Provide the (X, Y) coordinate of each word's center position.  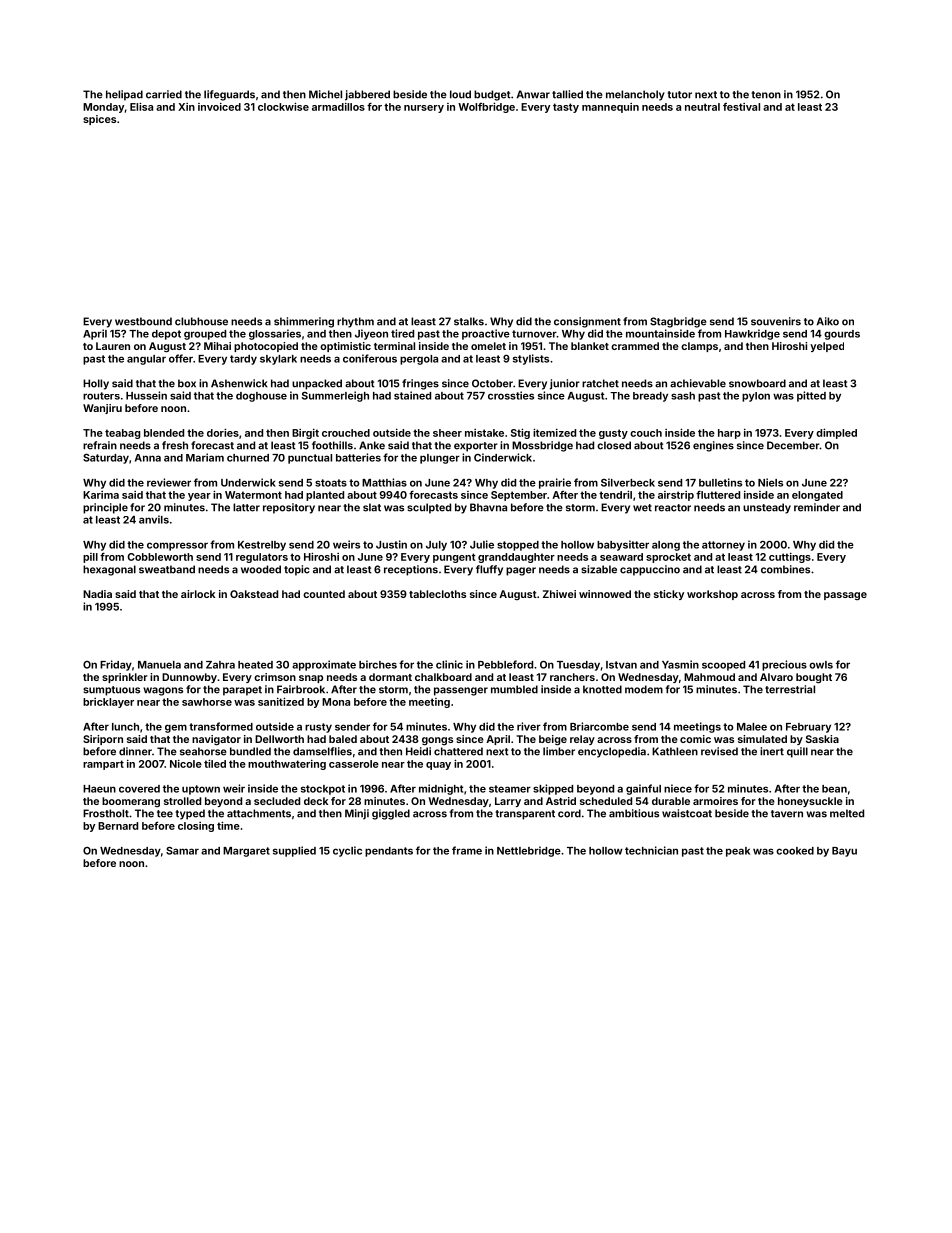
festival (741, 107)
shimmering (304, 322)
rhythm (355, 322)
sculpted (429, 508)
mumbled (514, 689)
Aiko (828, 321)
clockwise (283, 106)
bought (814, 678)
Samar (182, 851)
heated (255, 665)
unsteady (767, 508)
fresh (175, 445)
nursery (424, 109)
